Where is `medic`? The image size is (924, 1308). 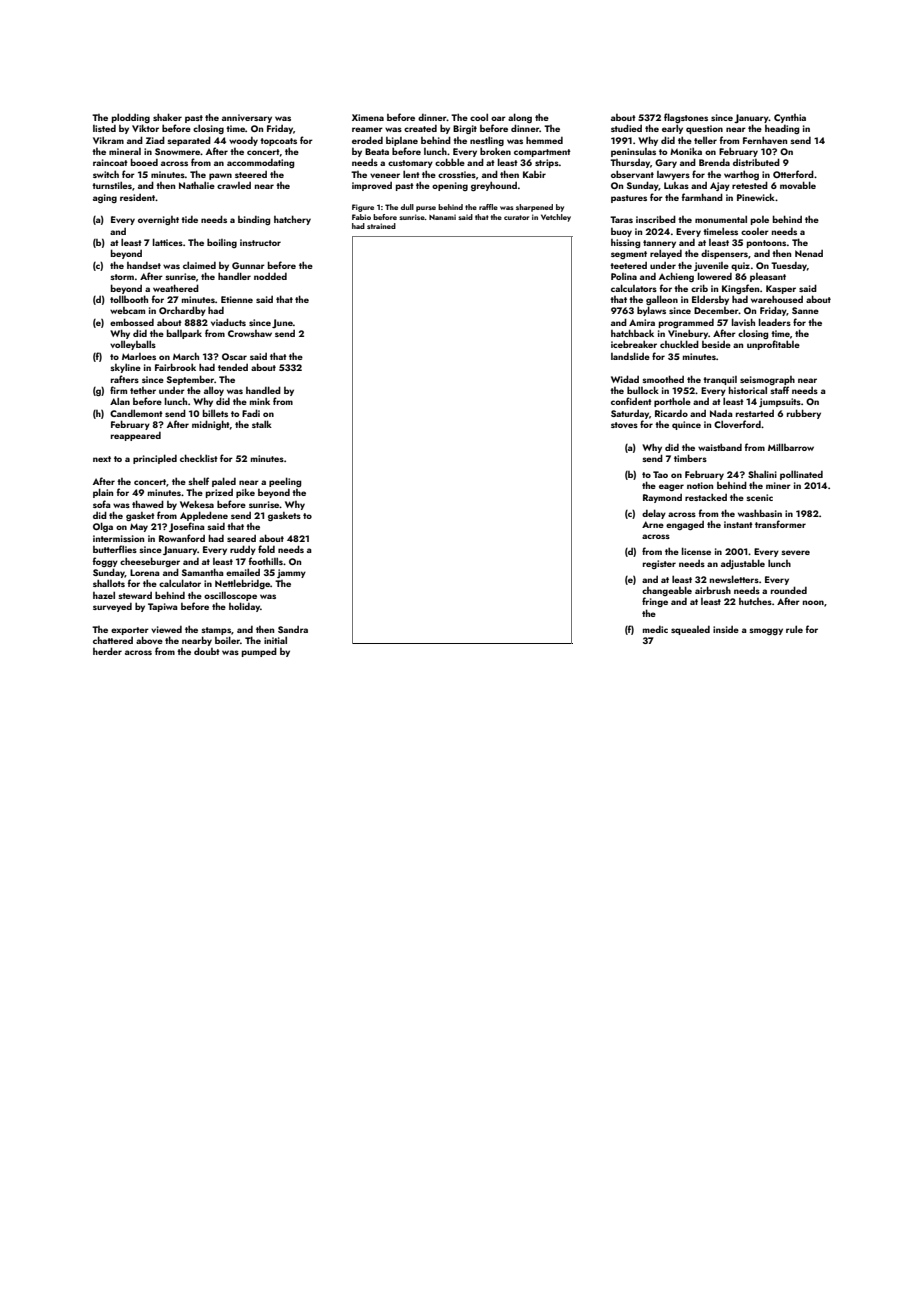 medic is located at coordinates (655, 629).
